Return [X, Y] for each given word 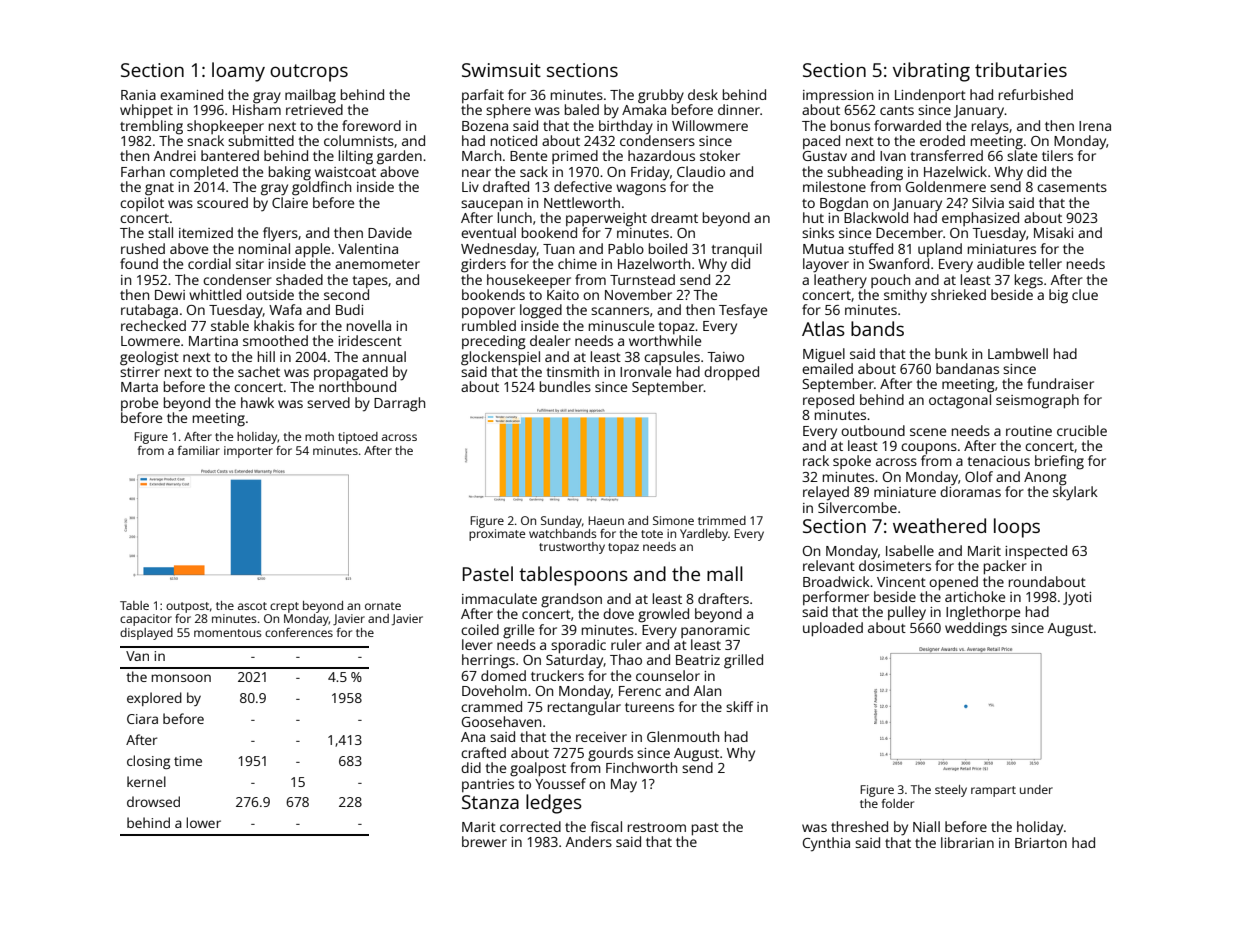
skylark [1075, 493]
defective [583, 186]
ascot [252, 606]
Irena [1095, 126]
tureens [649, 707]
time [188, 761]
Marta [139, 387]
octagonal [960, 401]
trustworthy [572, 548]
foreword [371, 125]
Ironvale [645, 371]
